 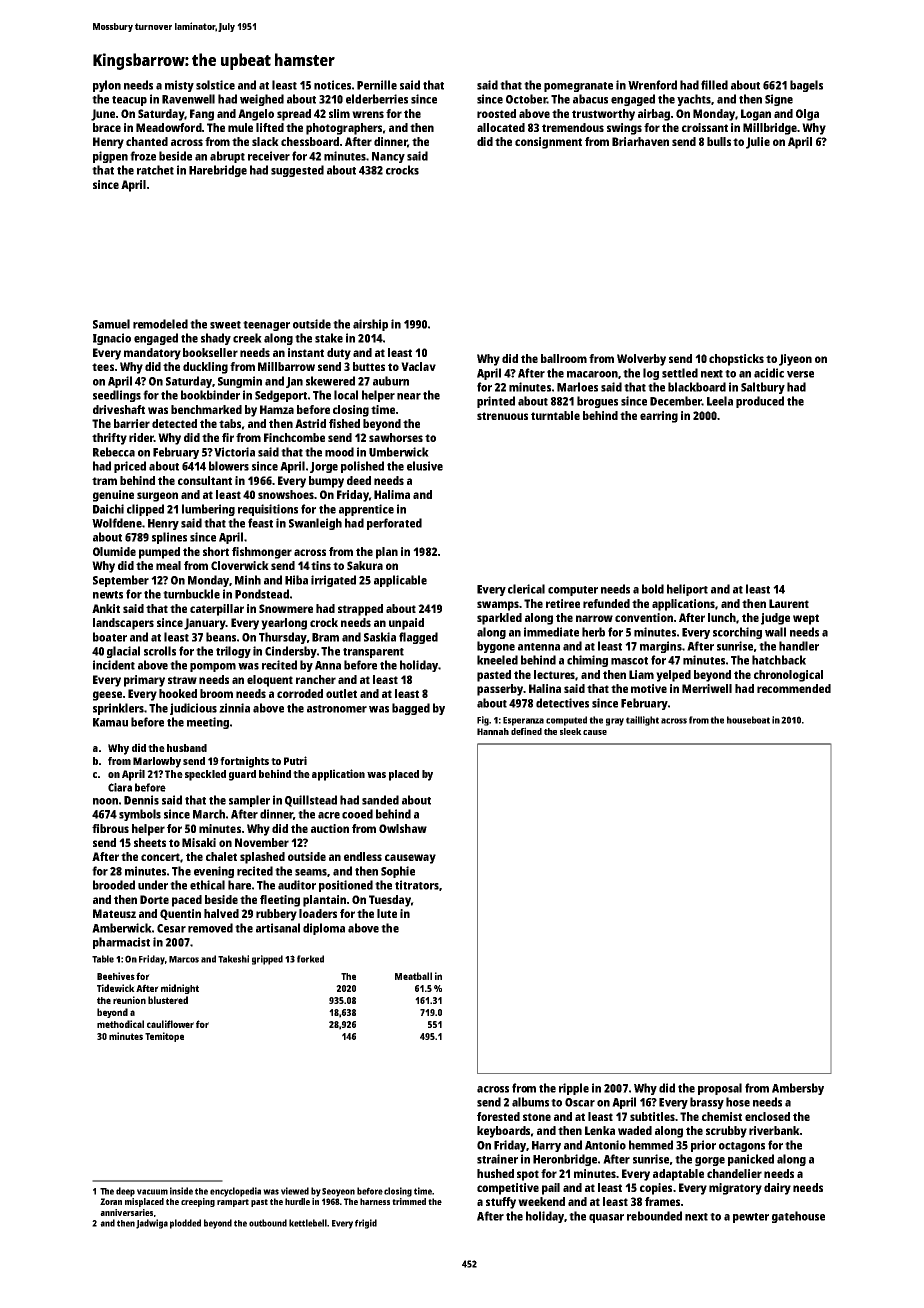 What do you see at coordinates (578, 87) in the page?
I see `pomegranate` at bounding box center [578, 87].
